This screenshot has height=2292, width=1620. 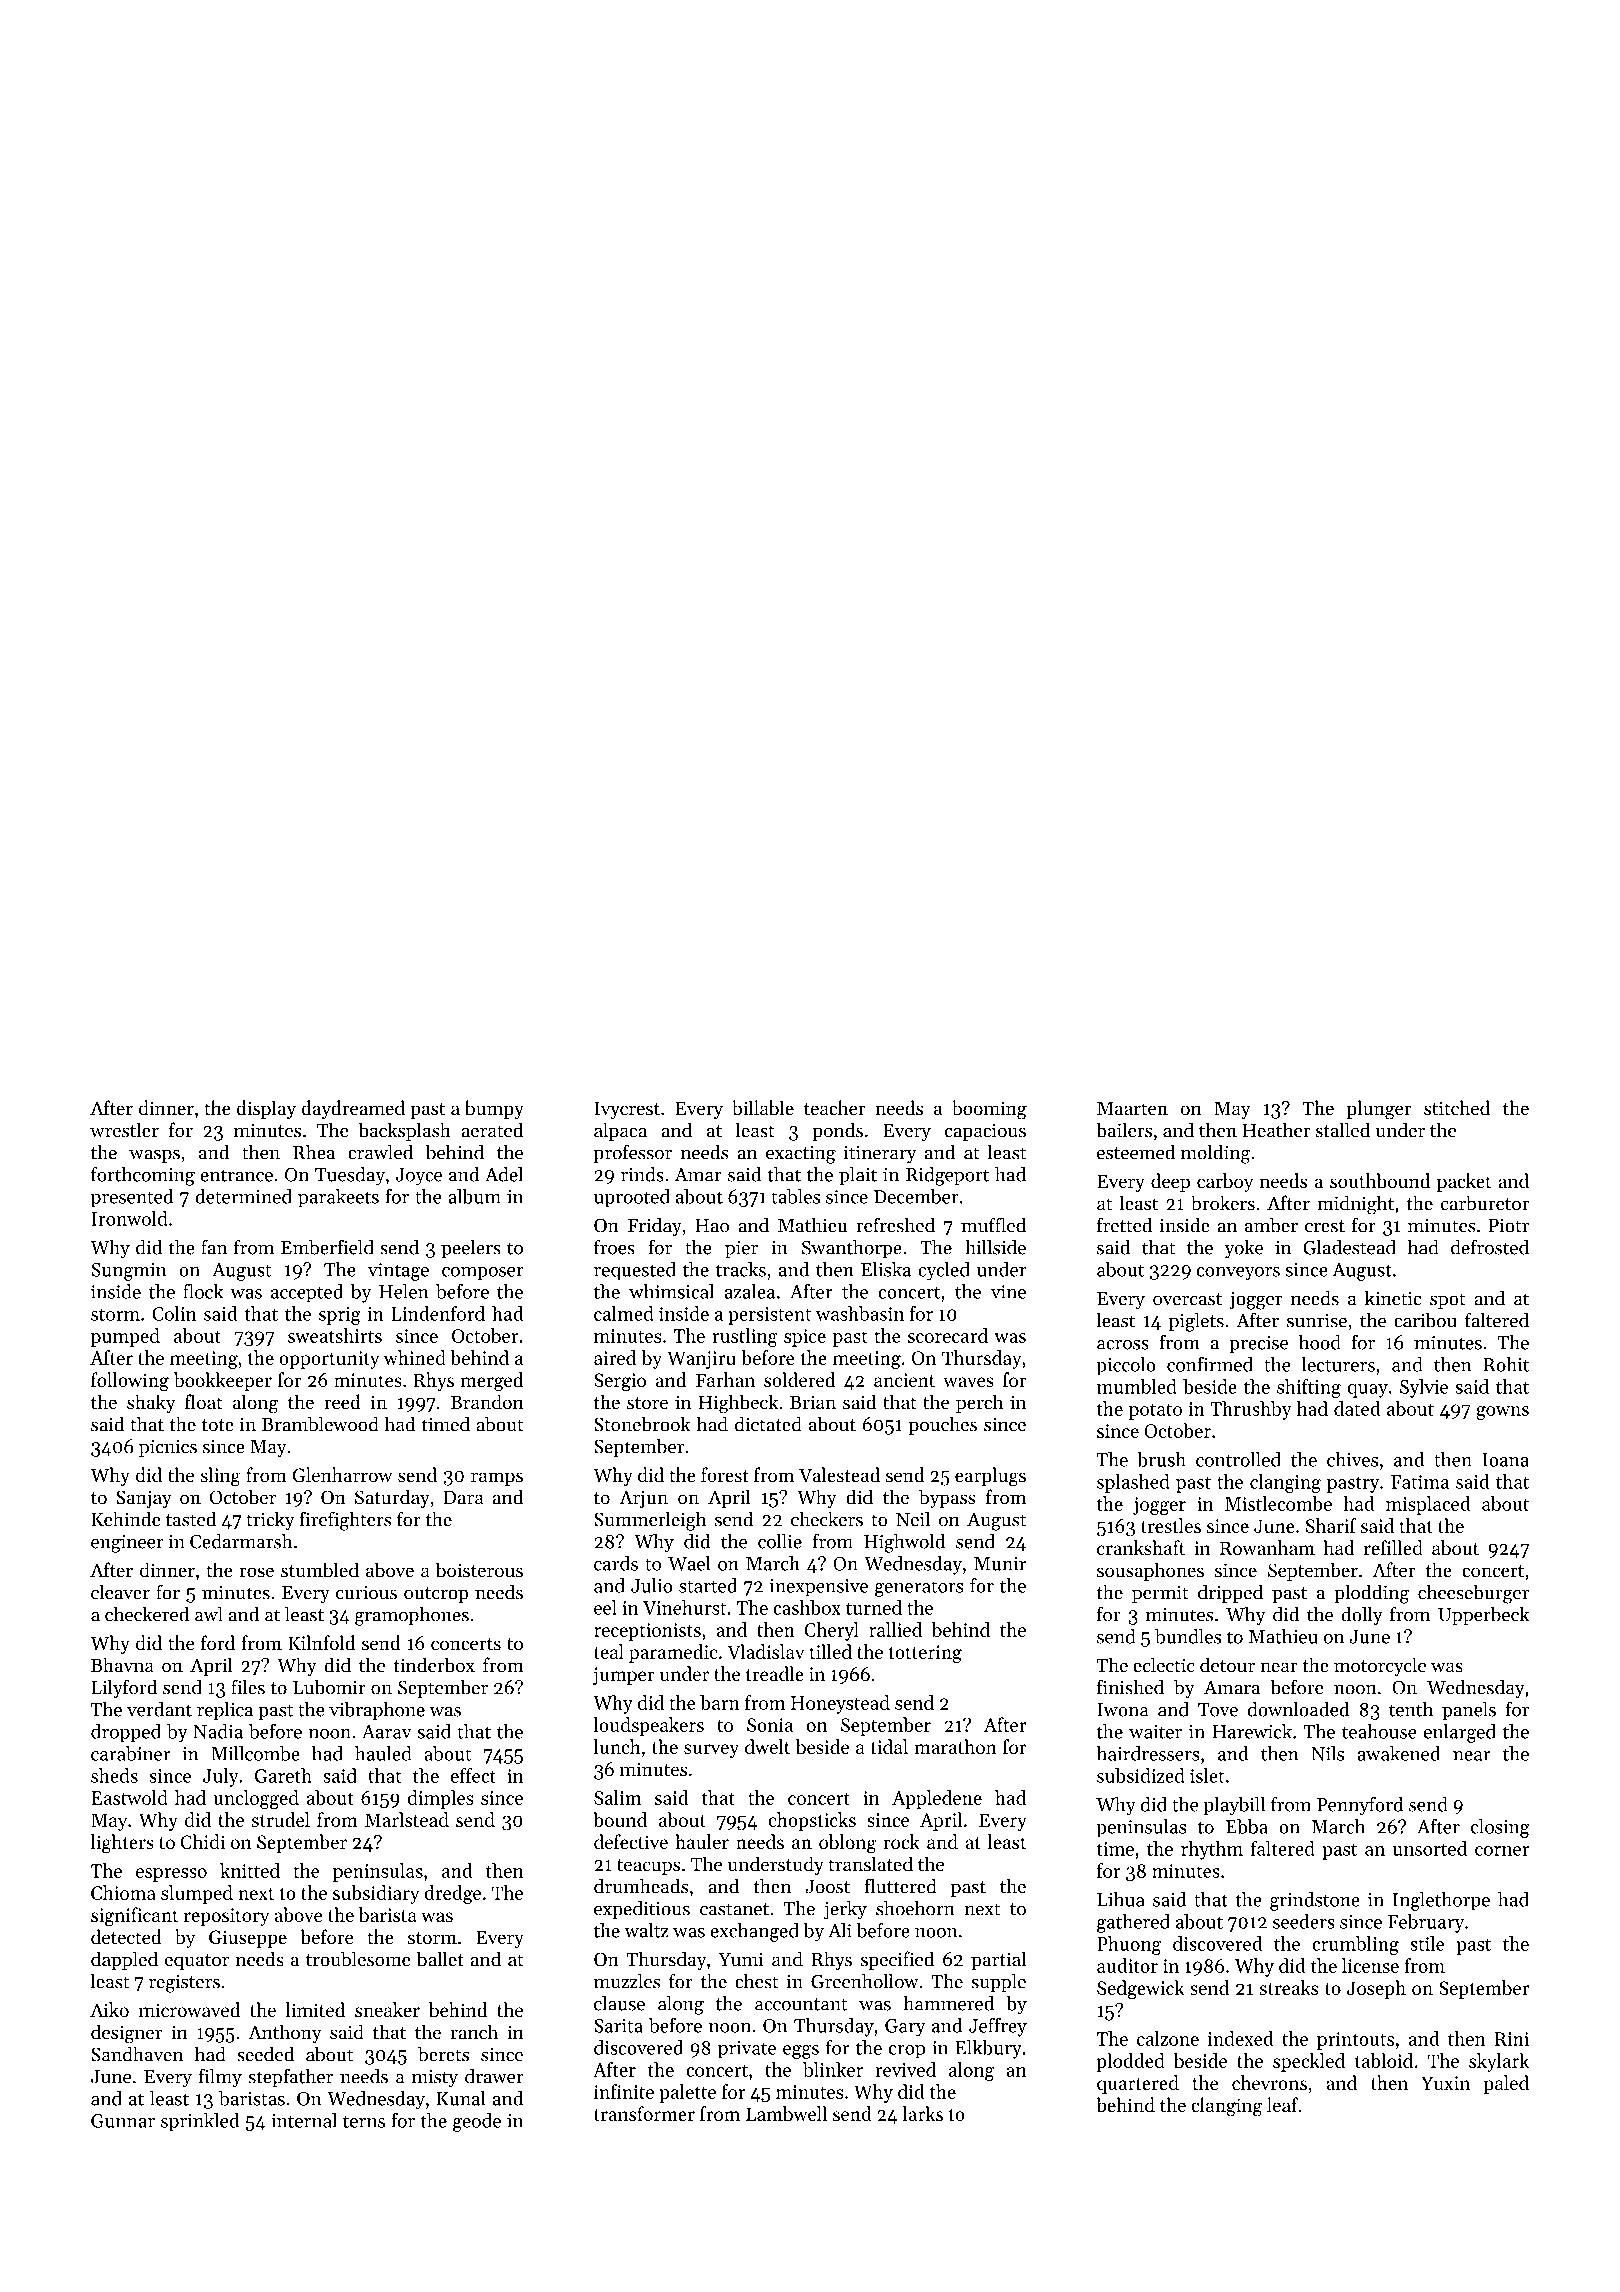 I want to click on Sanjay, so click(x=144, y=1499).
